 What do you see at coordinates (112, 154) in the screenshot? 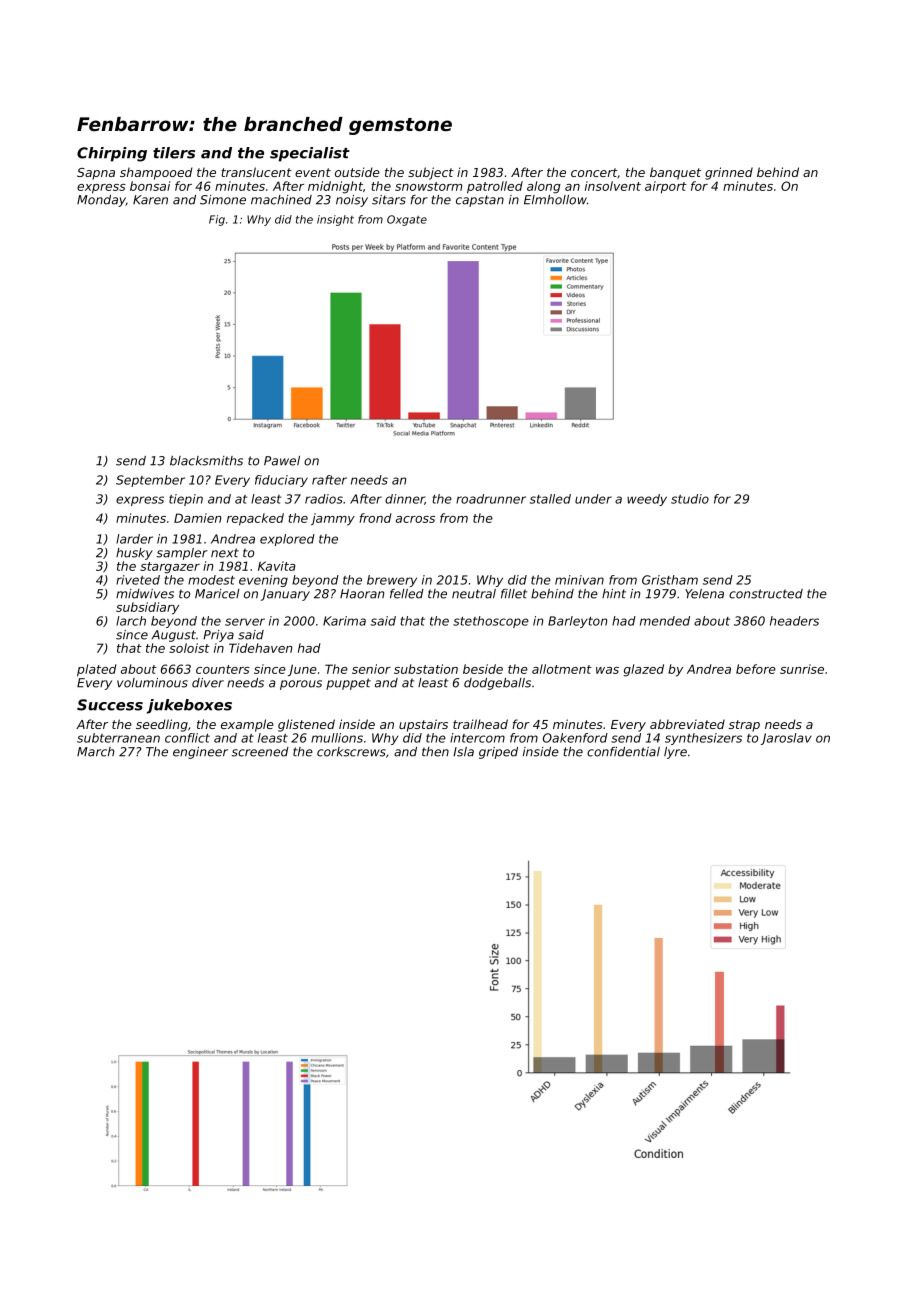
I see `Chirping` at bounding box center [112, 154].
